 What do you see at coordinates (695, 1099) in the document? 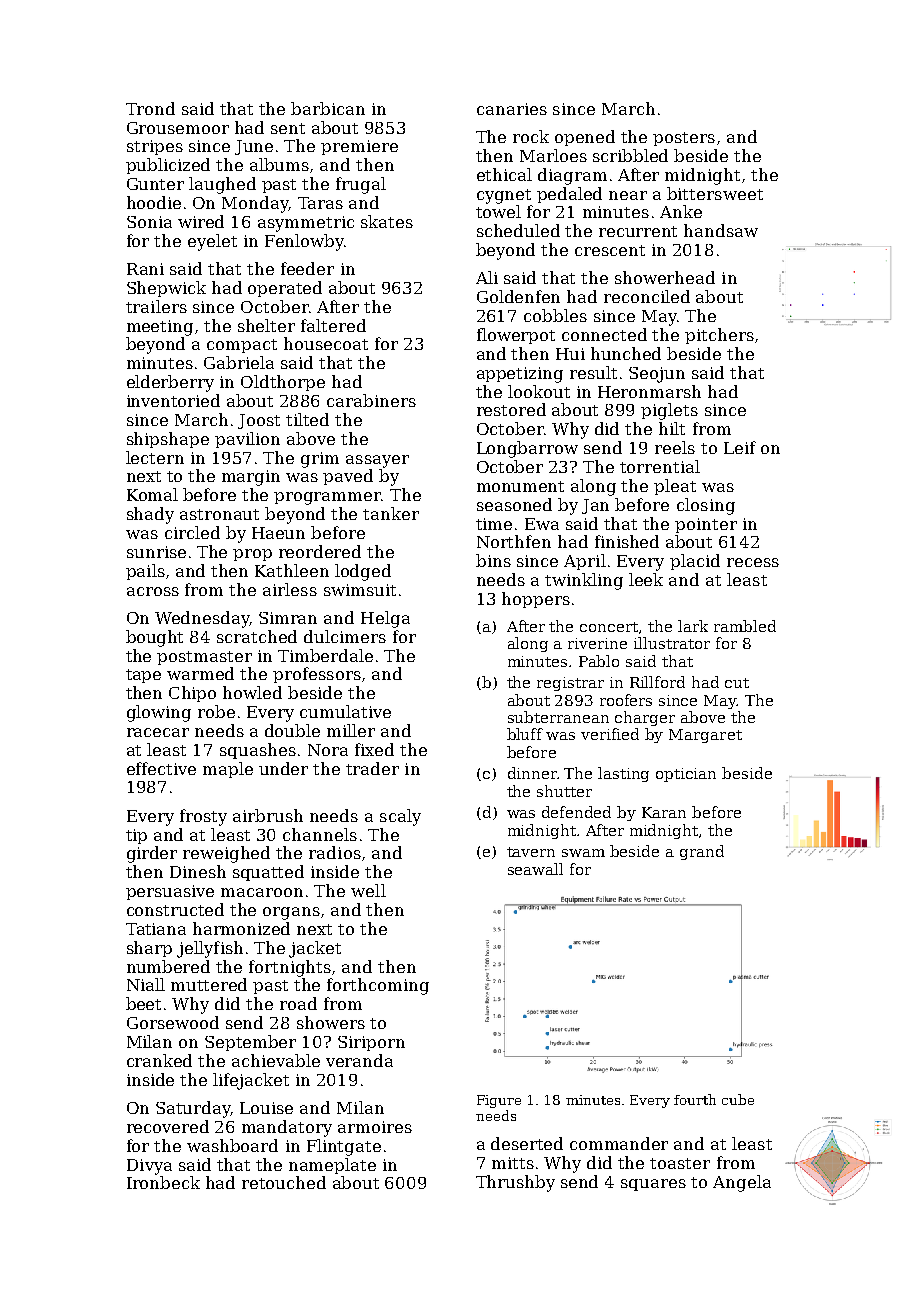
I see `fourth` at bounding box center [695, 1099].
